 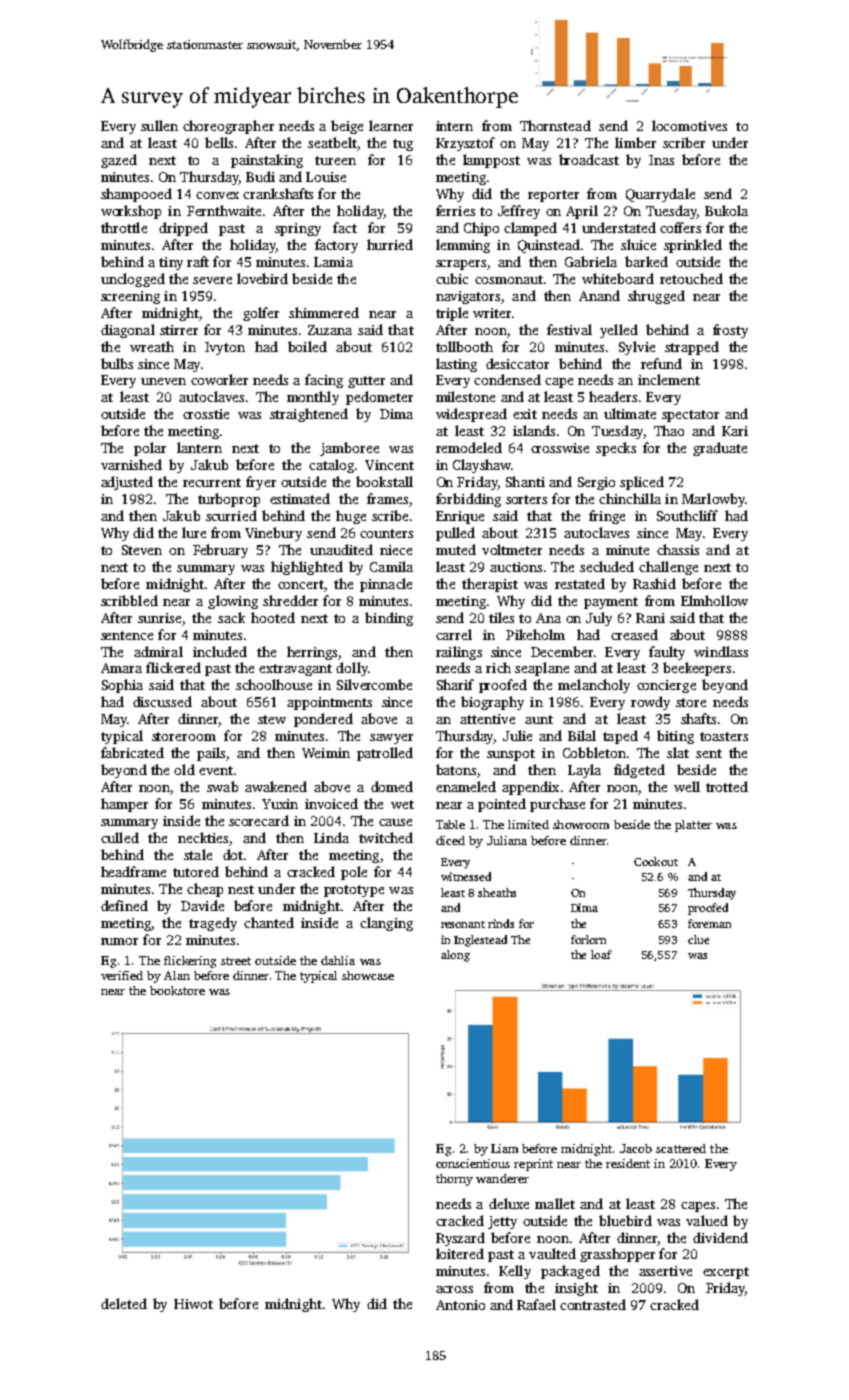 I want to click on frosty, so click(x=730, y=331).
